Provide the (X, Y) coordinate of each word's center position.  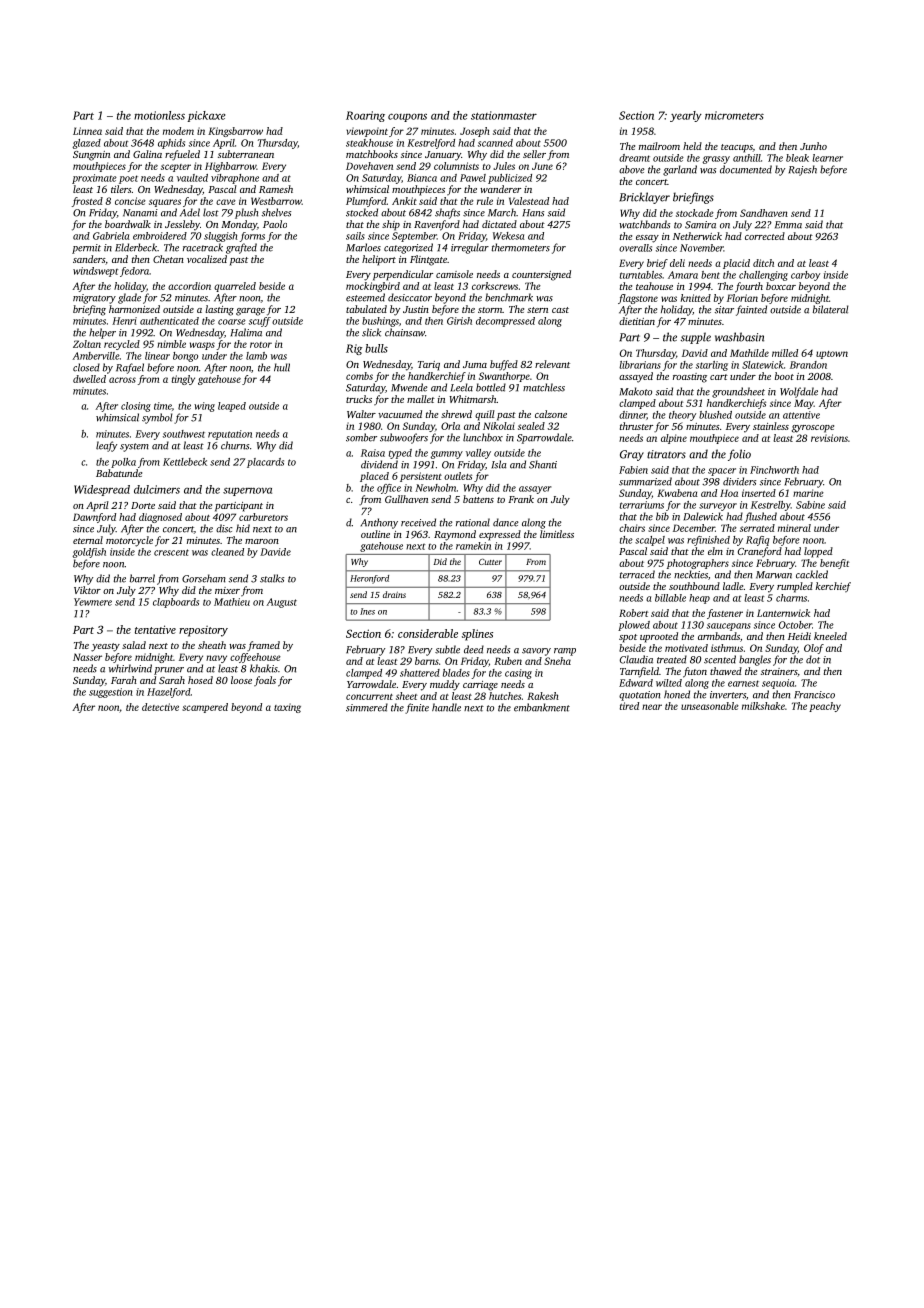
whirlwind (130, 668)
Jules (504, 166)
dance (506, 522)
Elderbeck (136, 247)
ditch (763, 263)
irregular (470, 248)
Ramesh (276, 189)
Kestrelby (771, 506)
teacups (737, 148)
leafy (106, 446)
